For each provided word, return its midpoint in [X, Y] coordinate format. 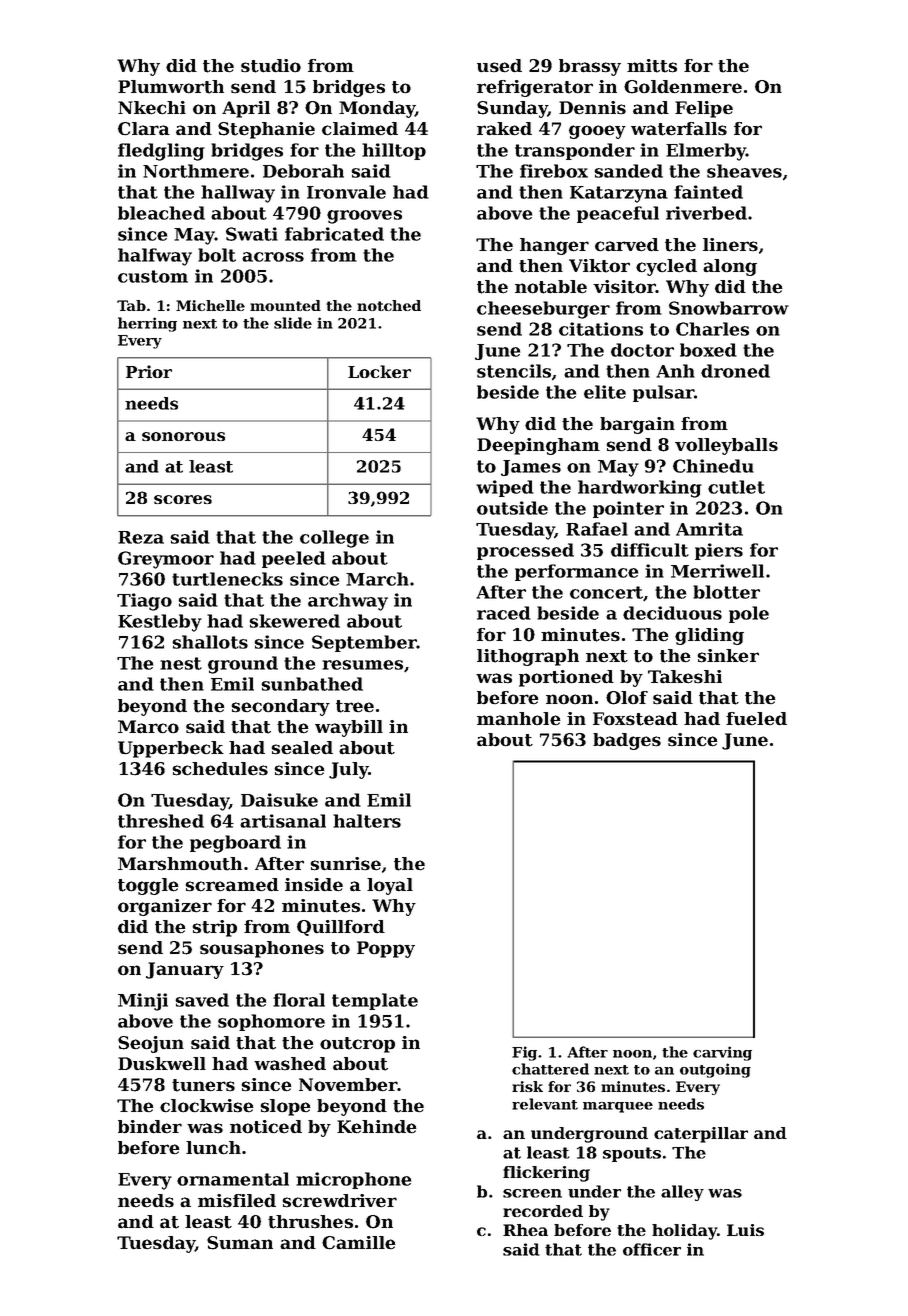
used [499, 66]
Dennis [592, 108]
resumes [362, 665]
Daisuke [279, 800]
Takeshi [685, 677]
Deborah [303, 171]
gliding [709, 636]
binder [150, 1127]
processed [525, 551]
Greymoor [166, 560]
